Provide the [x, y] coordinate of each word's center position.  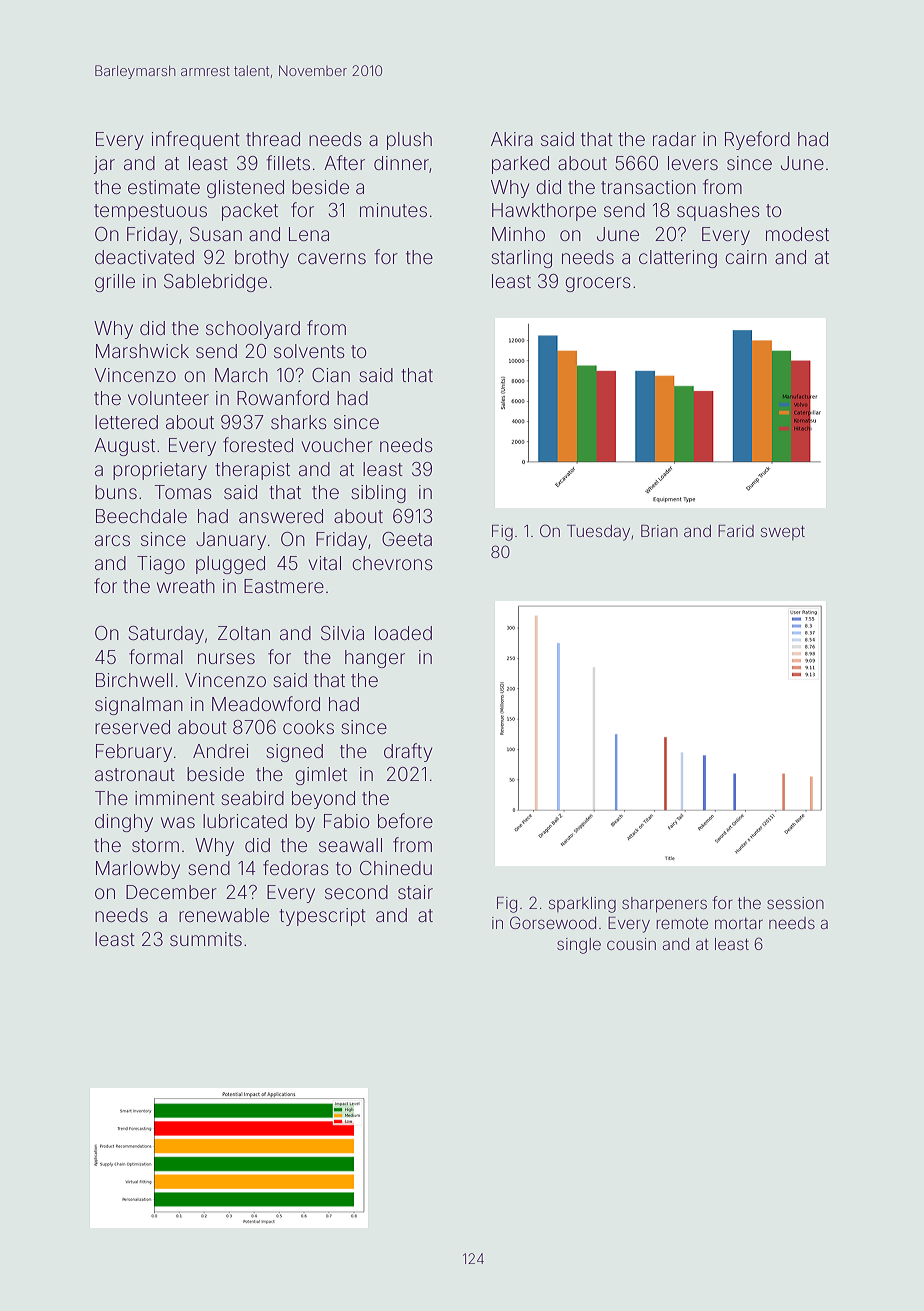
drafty [408, 752]
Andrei [220, 751]
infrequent [196, 140]
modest [797, 234]
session [795, 903]
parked [520, 165]
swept [783, 533]
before [405, 820]
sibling [378, 494]
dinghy [124, 823]
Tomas [183, 492]
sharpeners [664, 905]
